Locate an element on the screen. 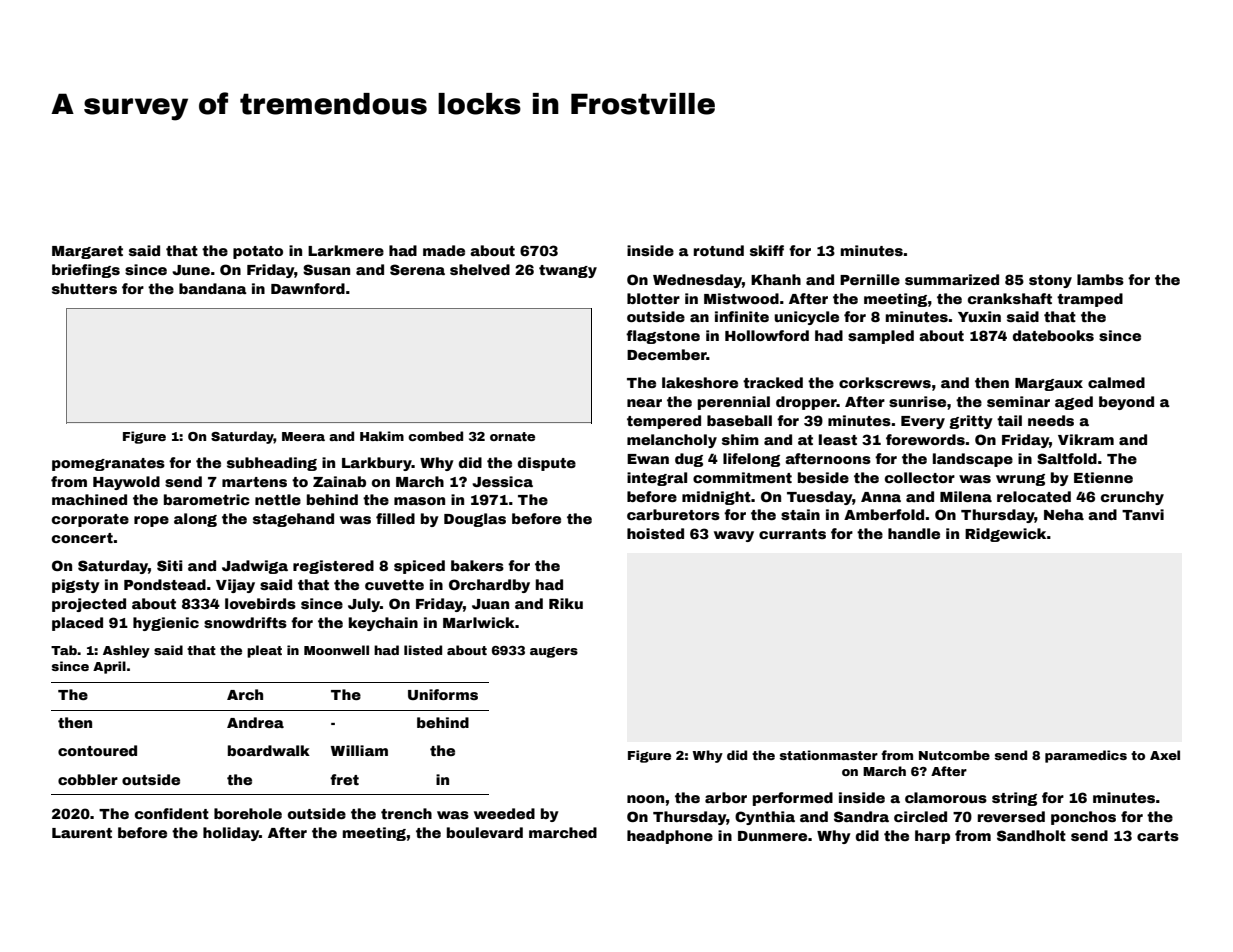 The width and height of the screenshot is (1233, 952). rotund is located at coordinates (719, 250).
